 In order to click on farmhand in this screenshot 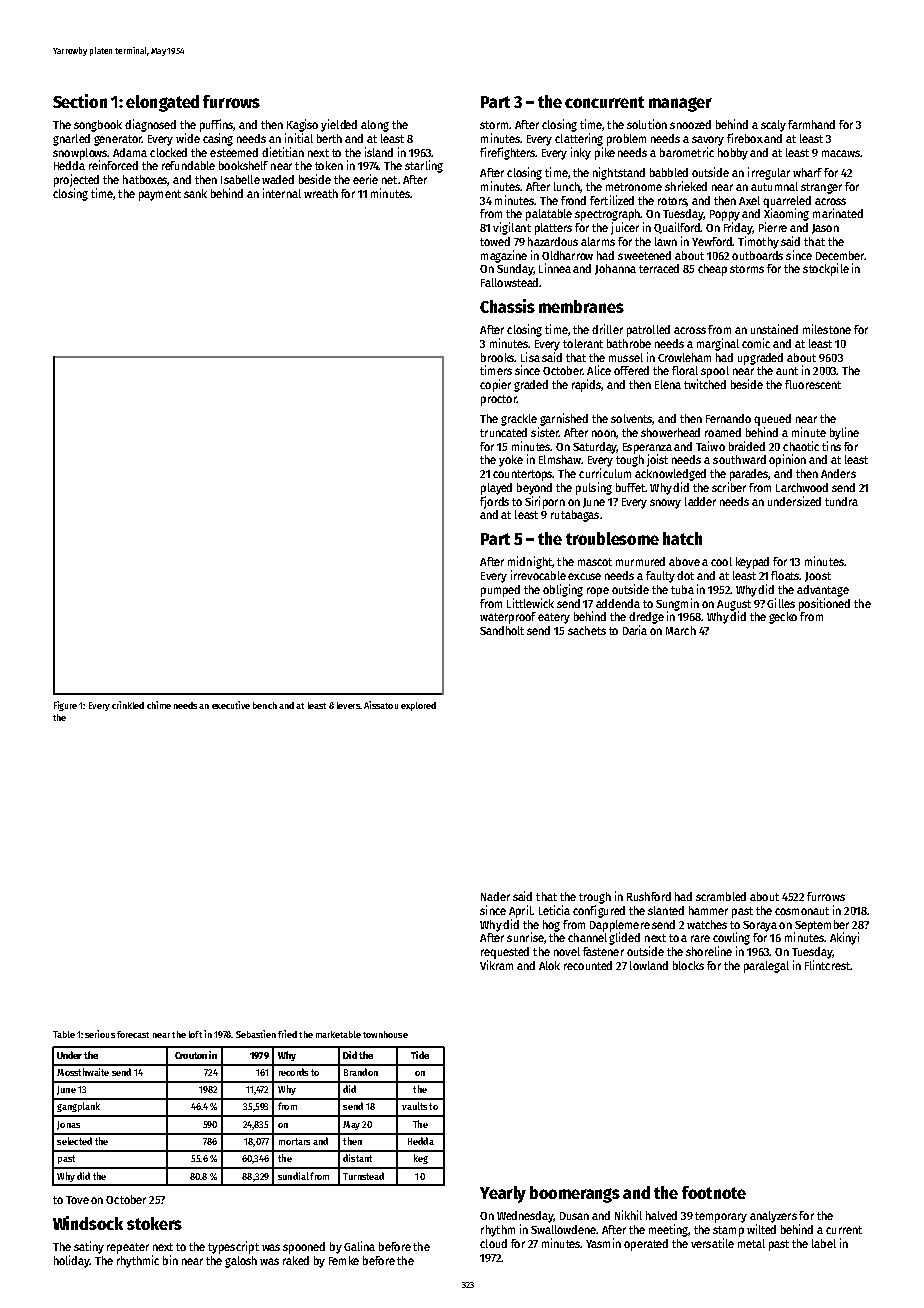, I will do `click(811, 124)`.
